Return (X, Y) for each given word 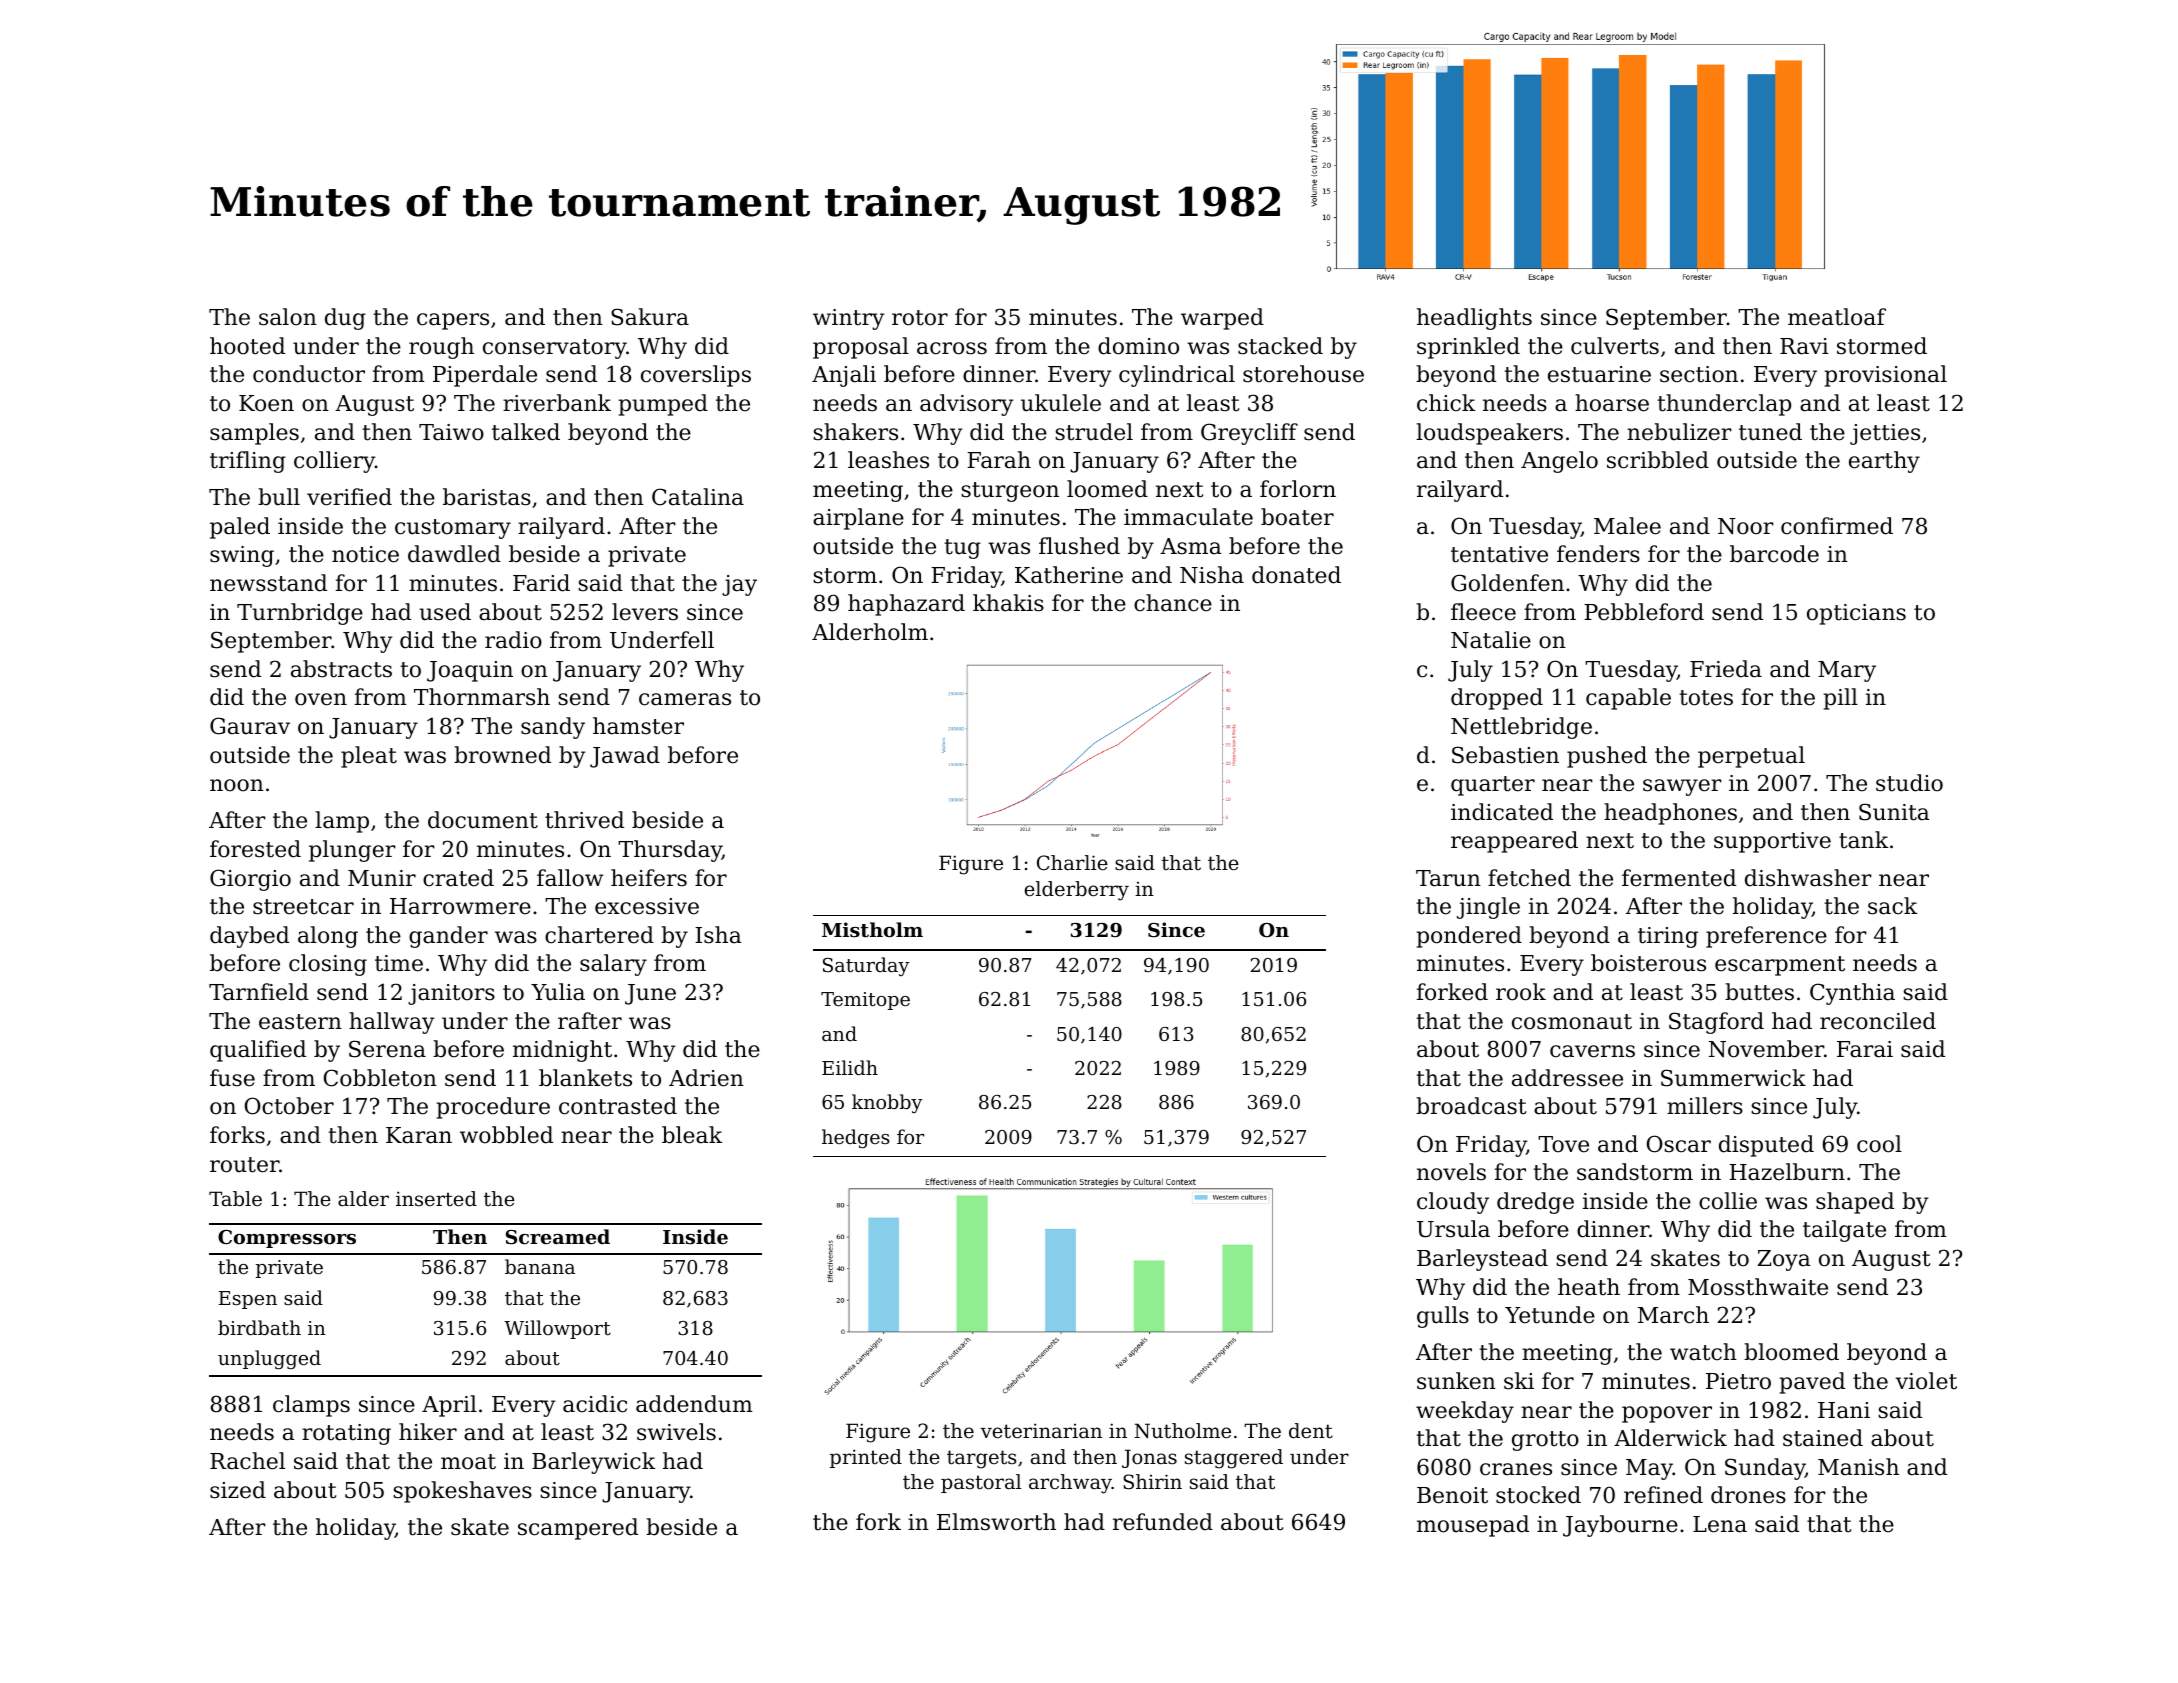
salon (288, 317)
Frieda (1726, 669)
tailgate (1844, 1231)
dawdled (454, 554)
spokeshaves (462, 1492)
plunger (352, 851)
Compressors (287, 1239)
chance (1173, 603)
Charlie (1072, 863)
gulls (1443, 1317)
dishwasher (1808, 878)
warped (1222, 319)
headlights (1474, 319)
